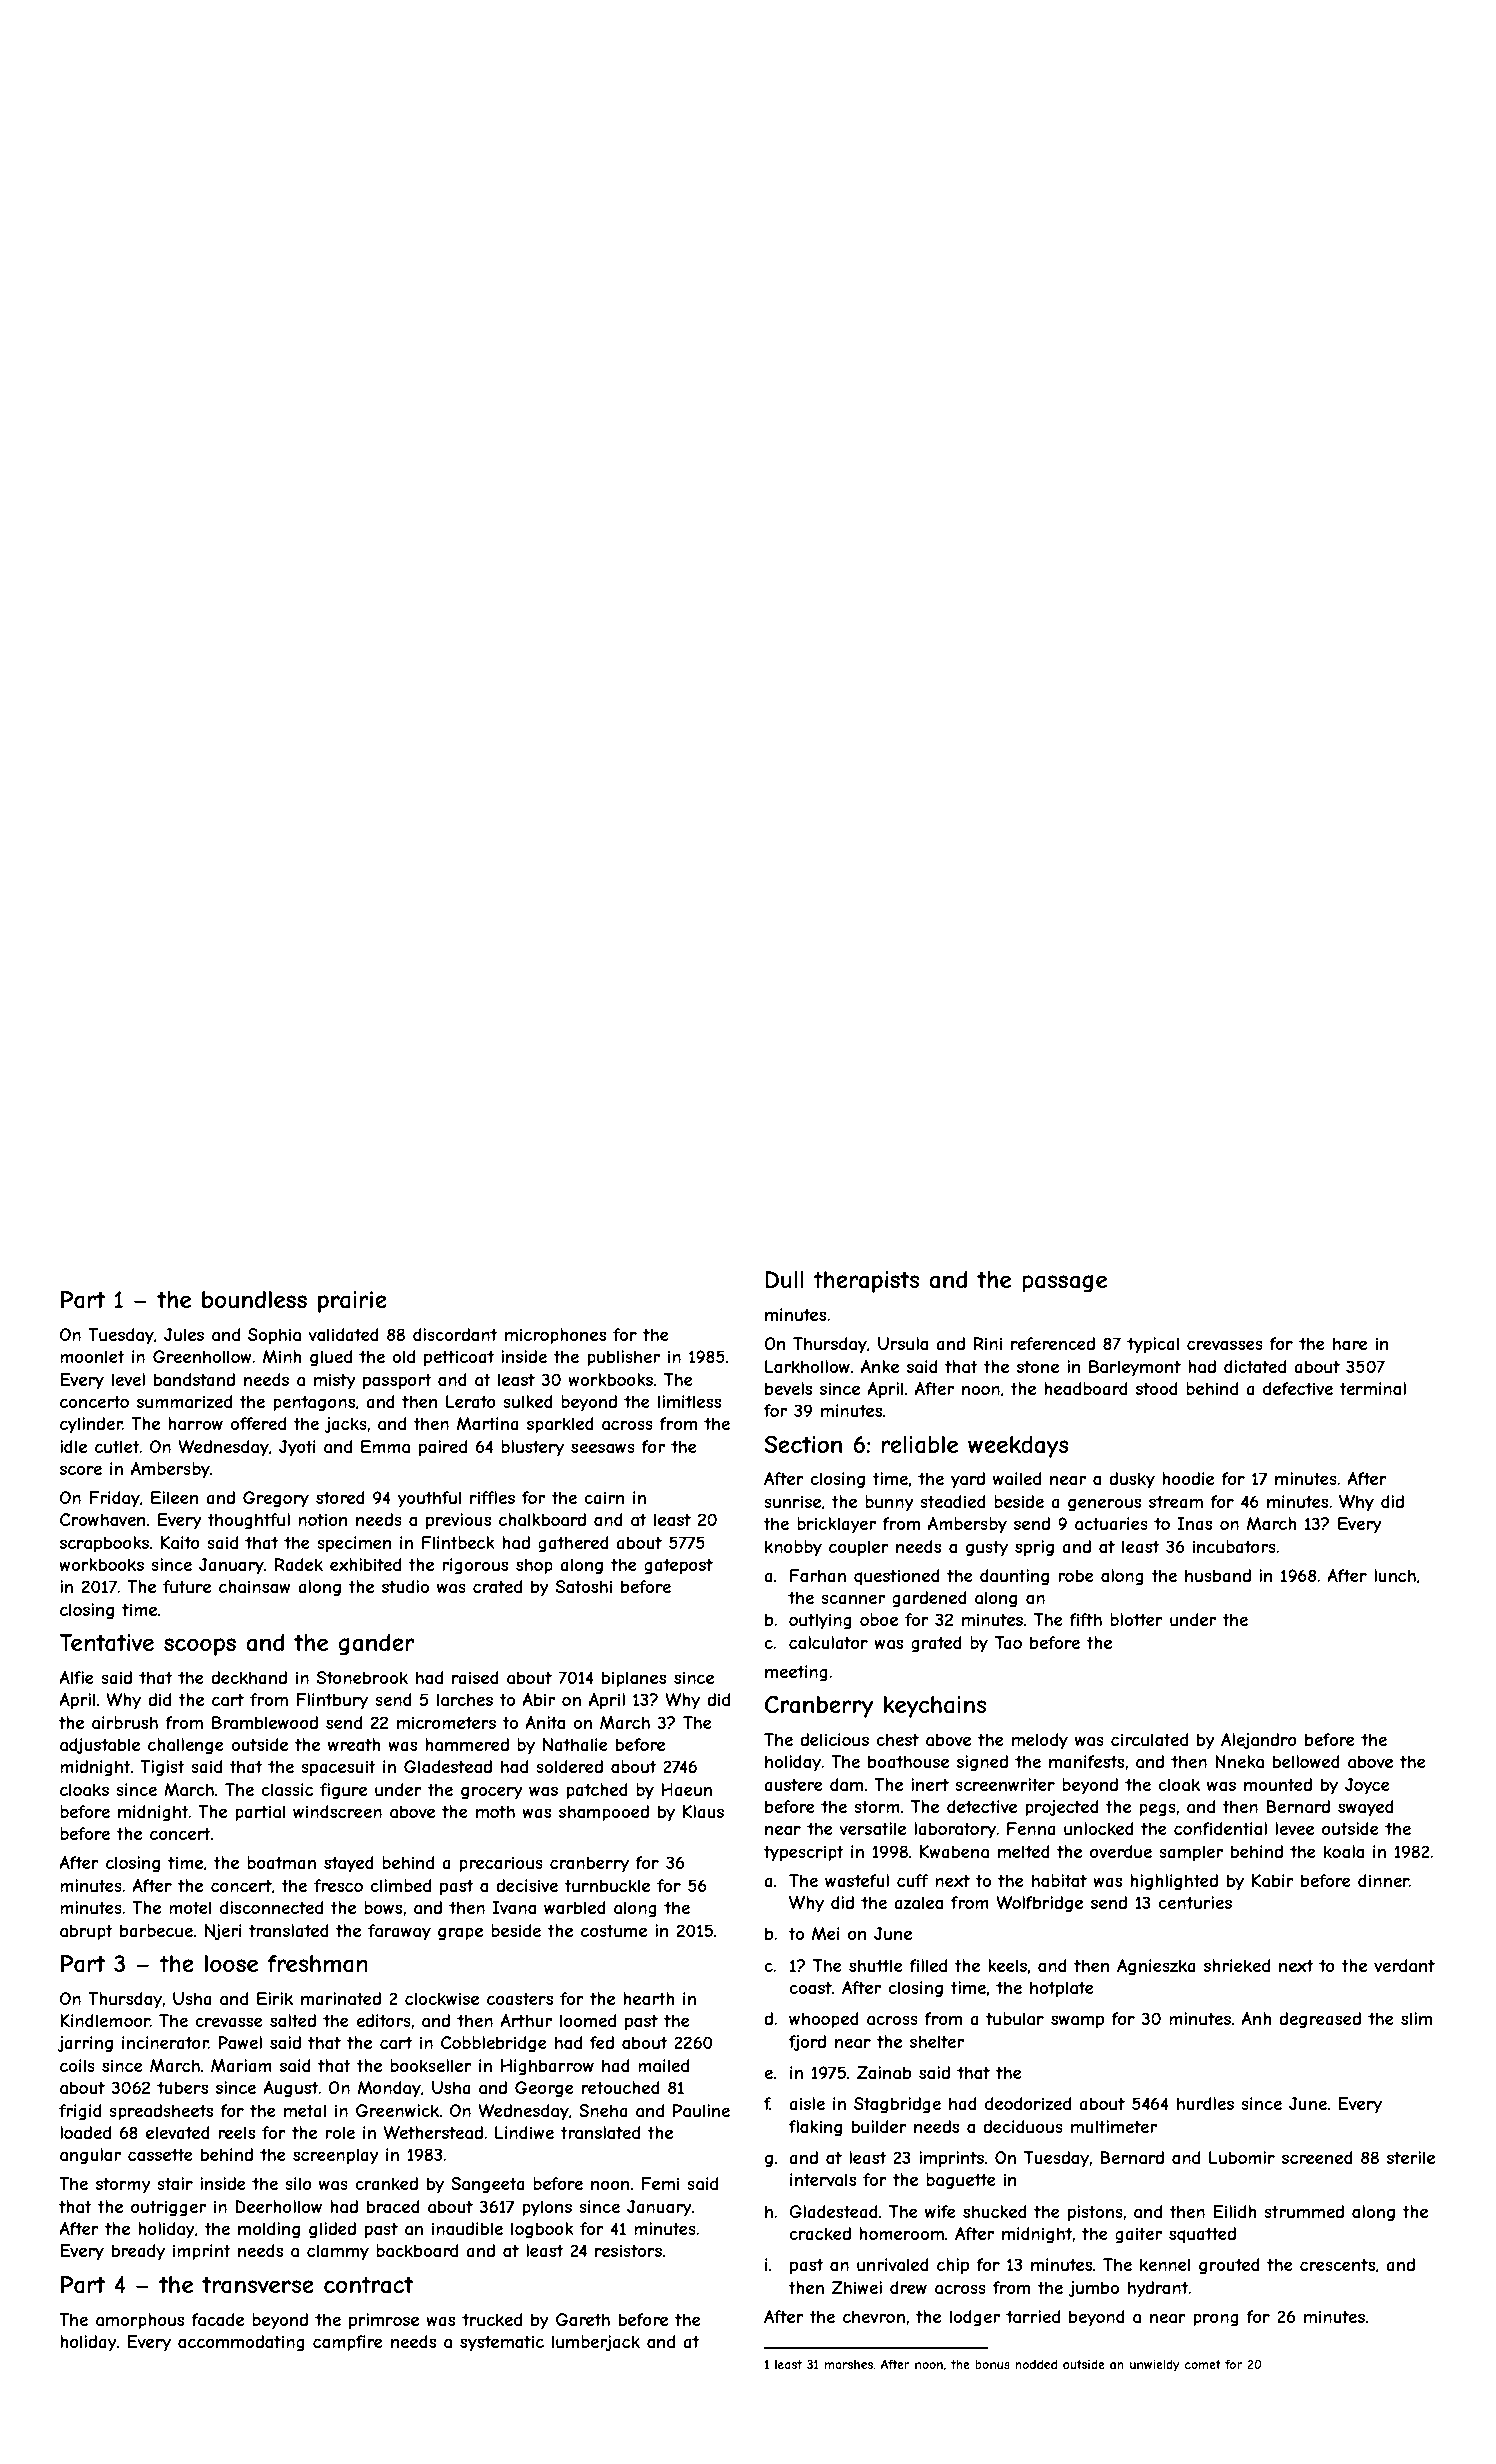 The width and height of the screenshot is (1496, 2464). Describe the element at coordinates (1298, 1388) in the screenshot. I see `defective` at that location.
